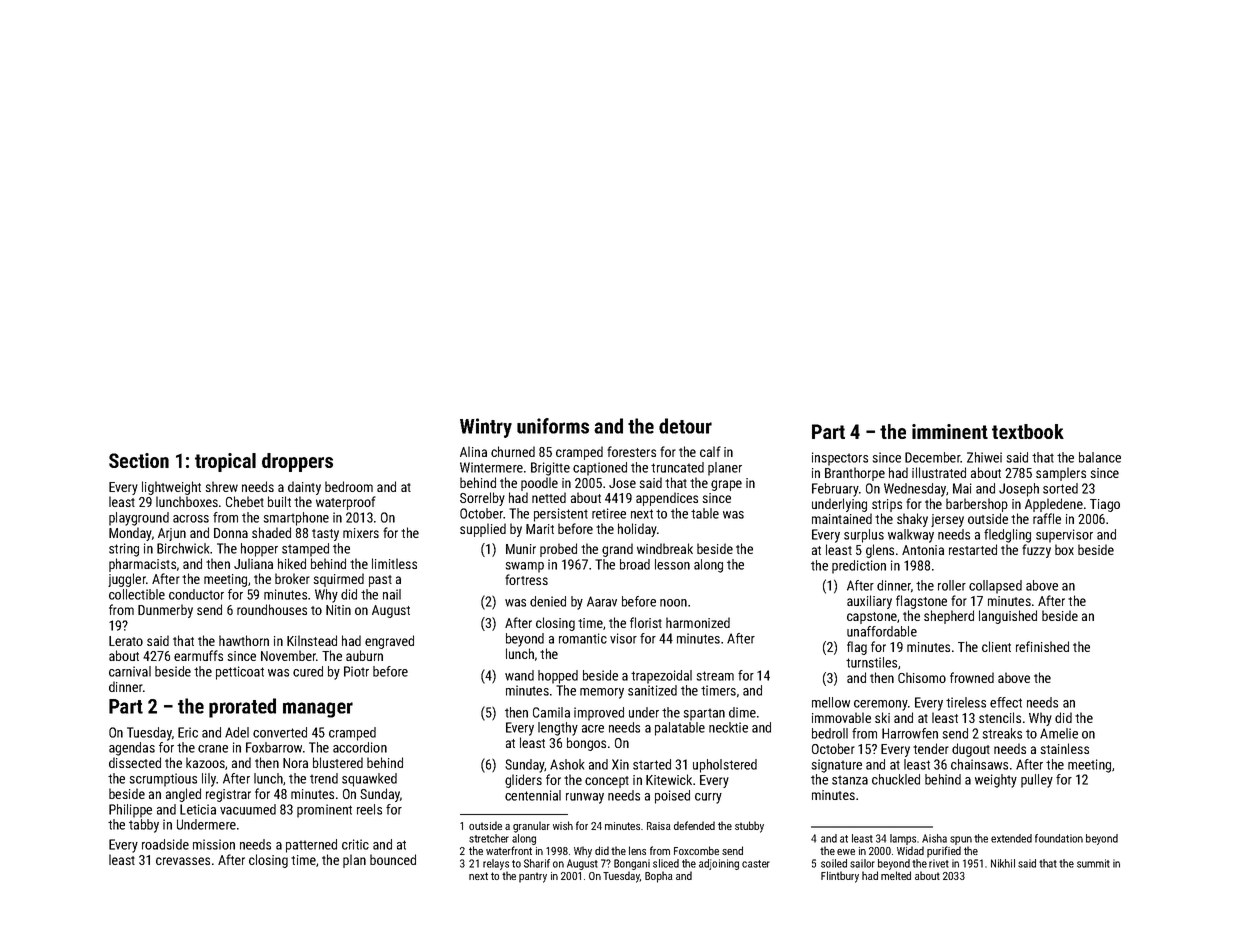 This screenshot has height=952, width=1233. Describe the element at coordinates (558, 729) in the screenshot. I see `lengthy` at that location.
